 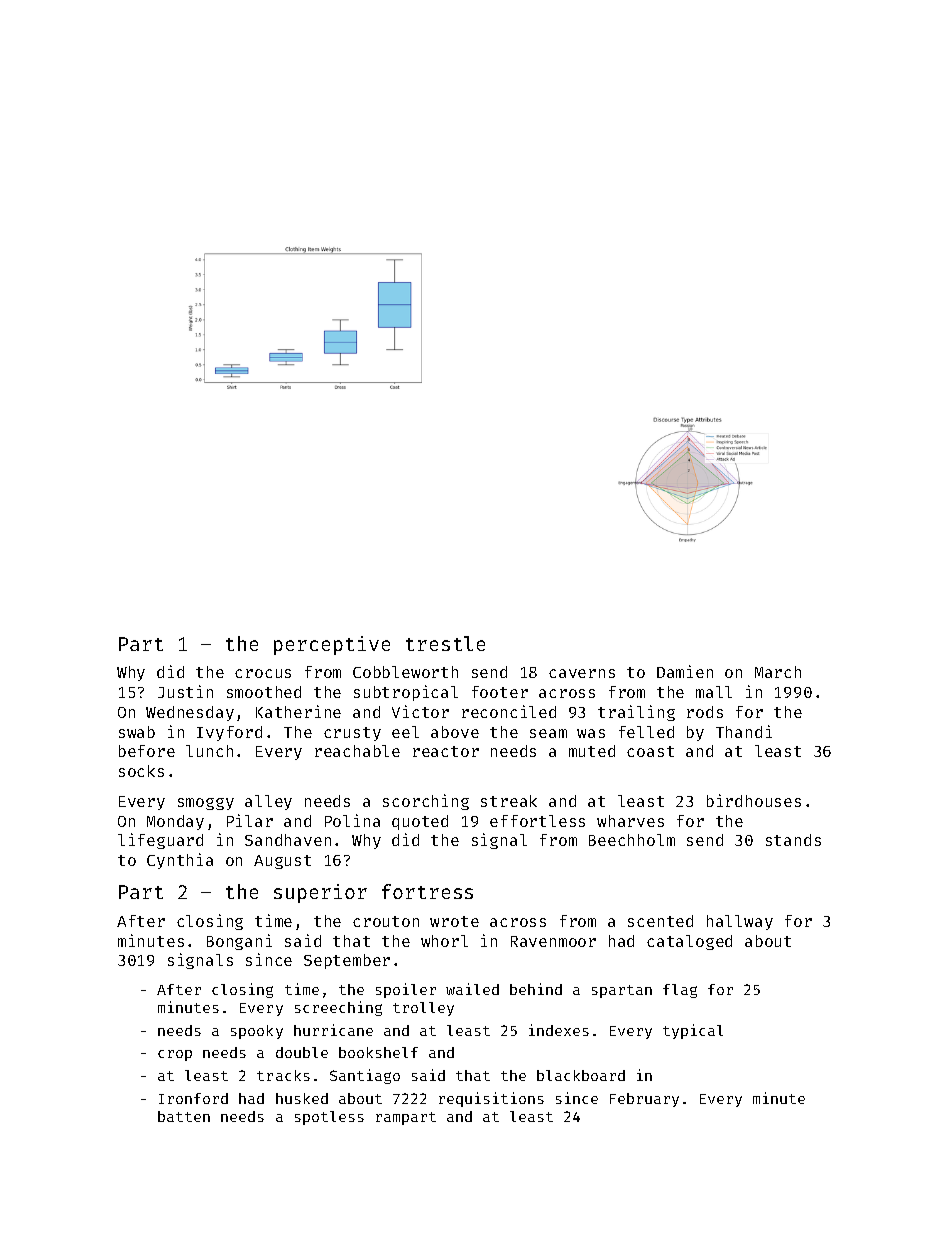 What do you see at coordinates (685, 671) in the document?
I see `Damien` at bounding box center [685, 671].
